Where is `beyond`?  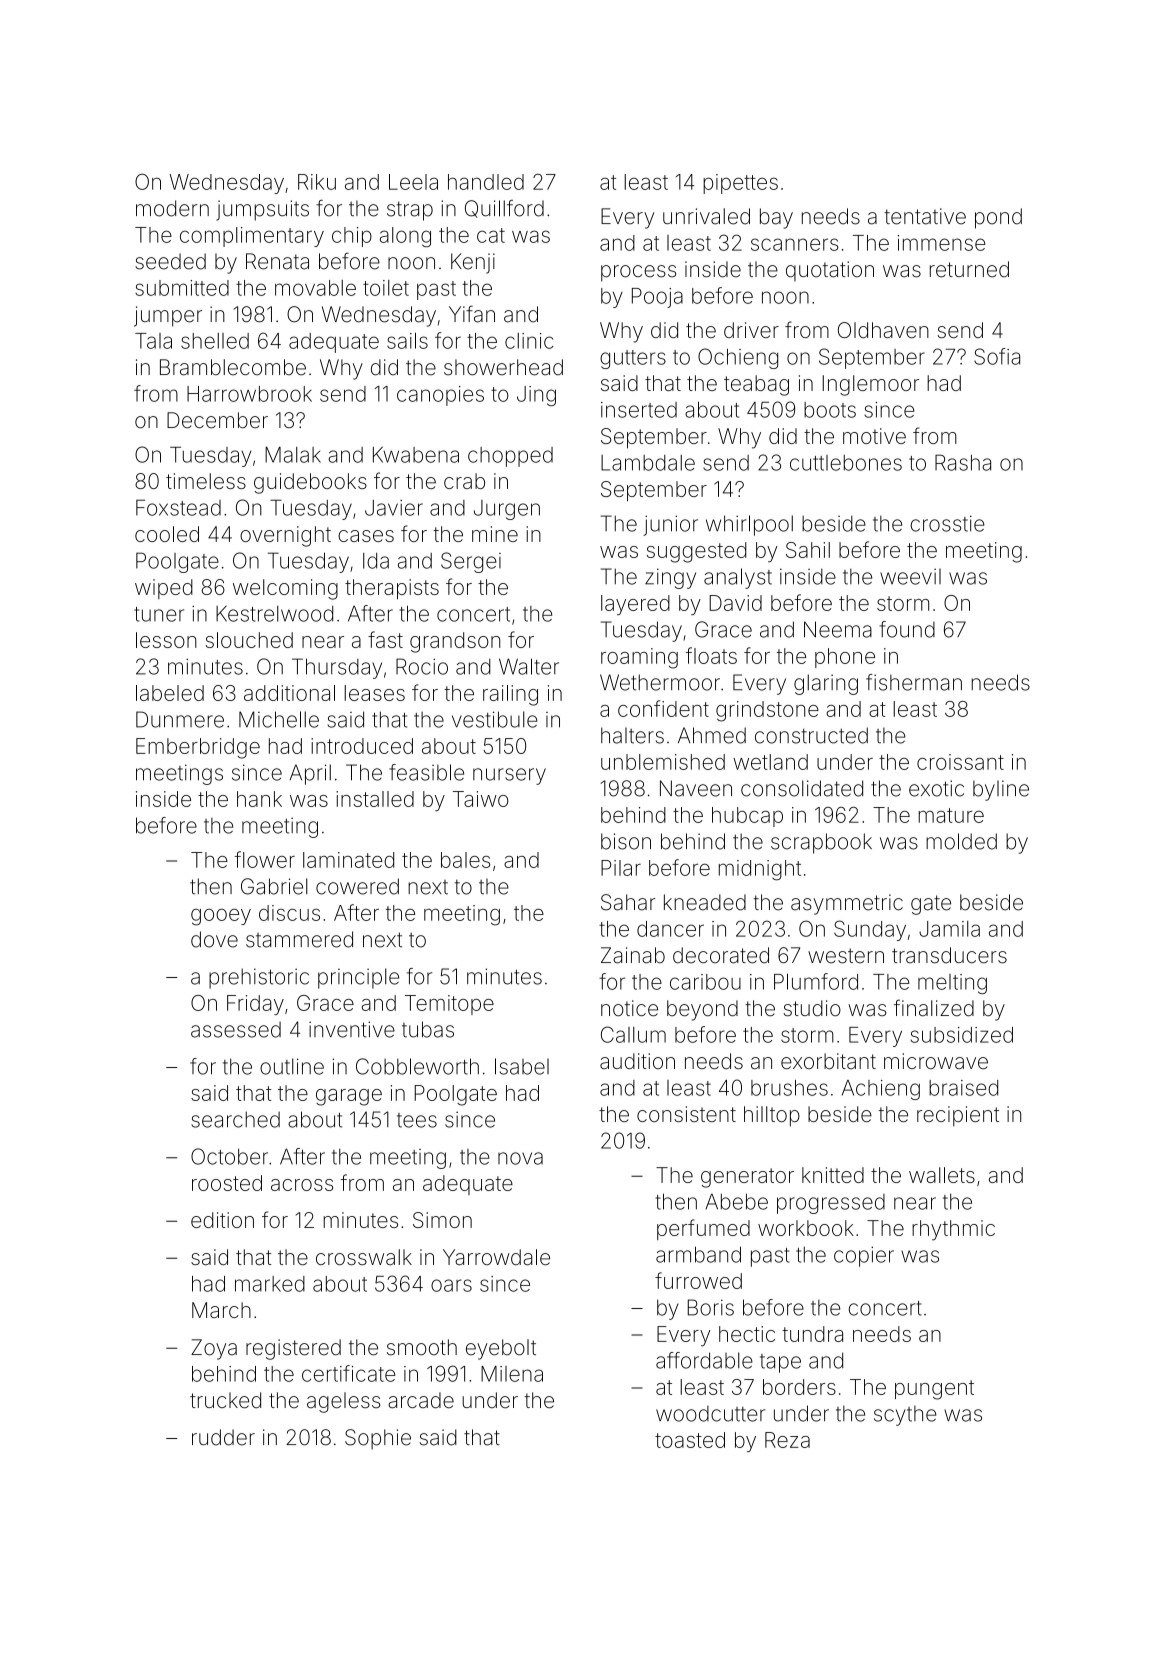
beyond is located at coordinates (702, 1010).
